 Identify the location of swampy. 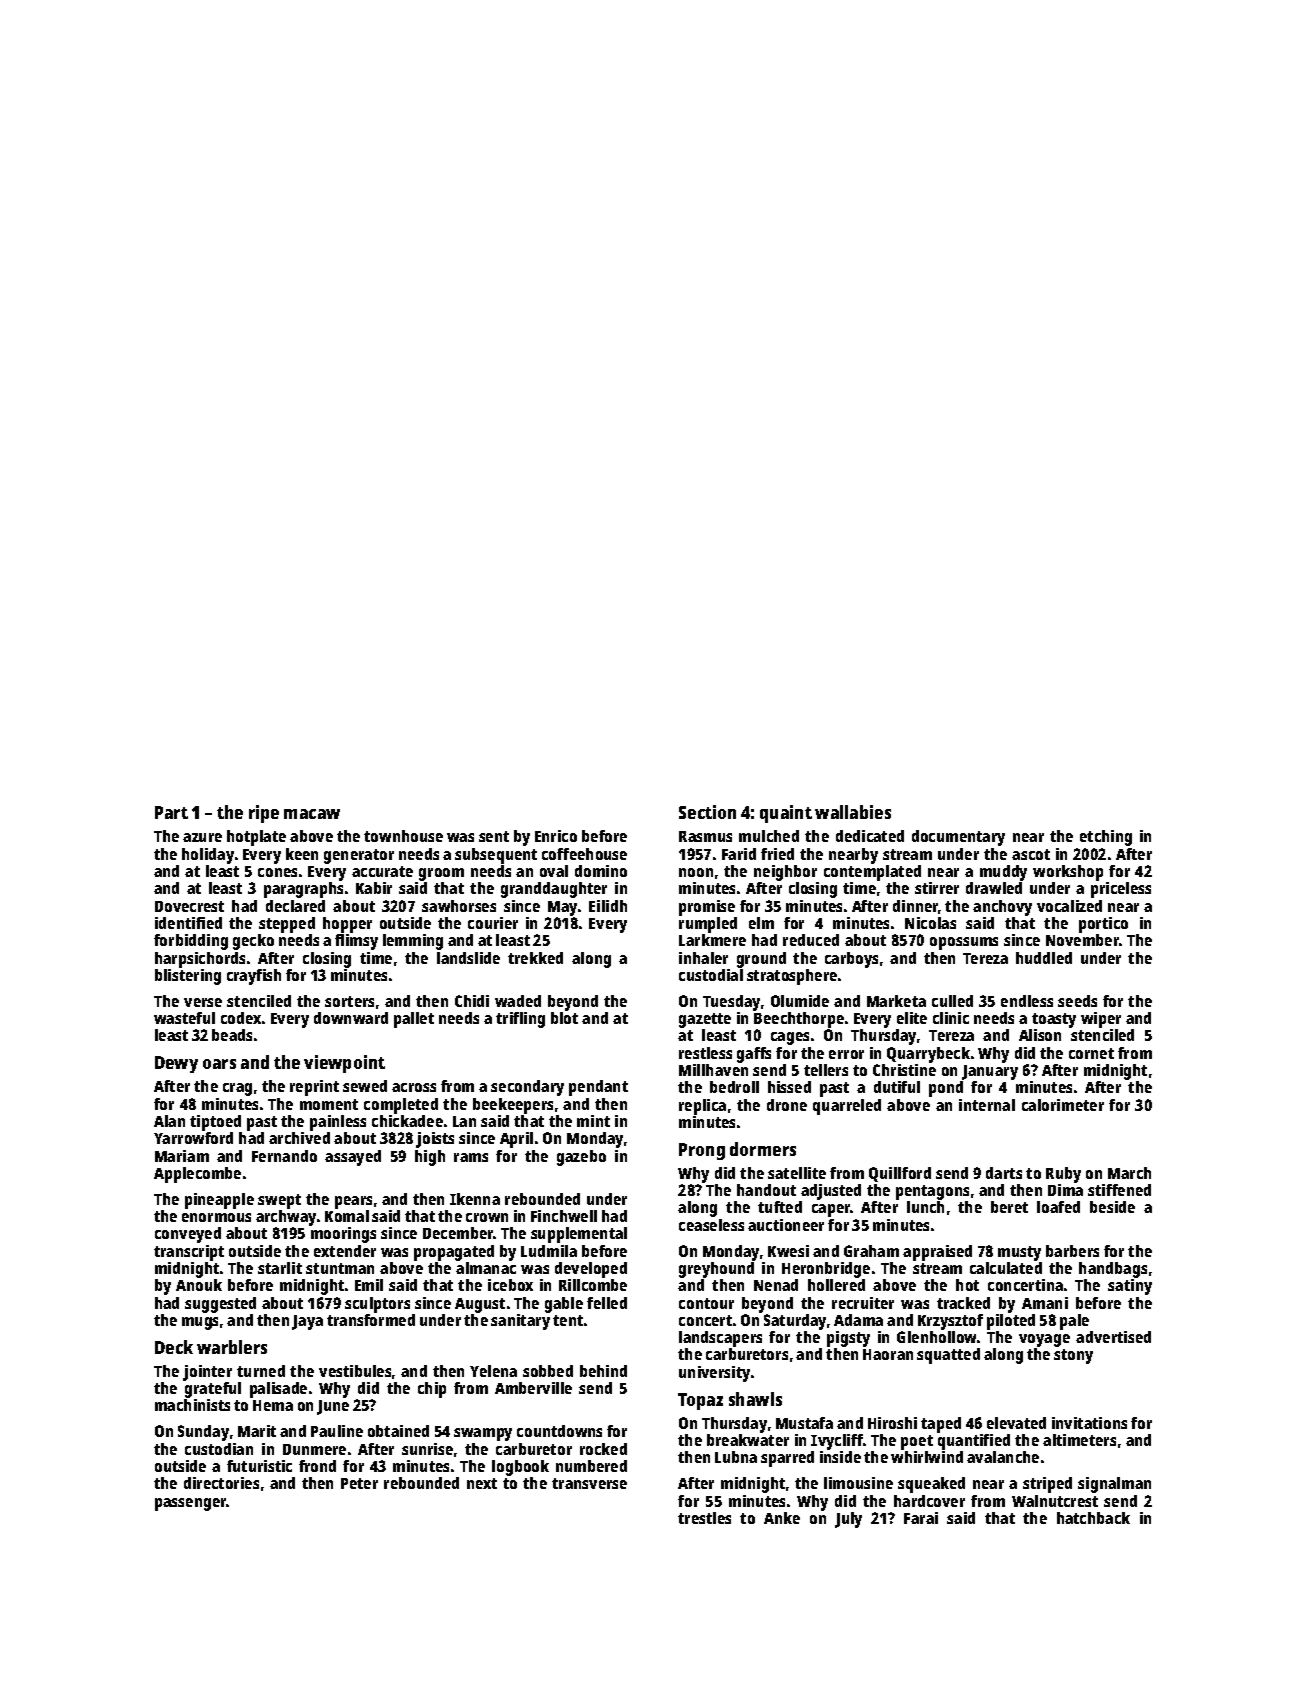
(483, 1434).
